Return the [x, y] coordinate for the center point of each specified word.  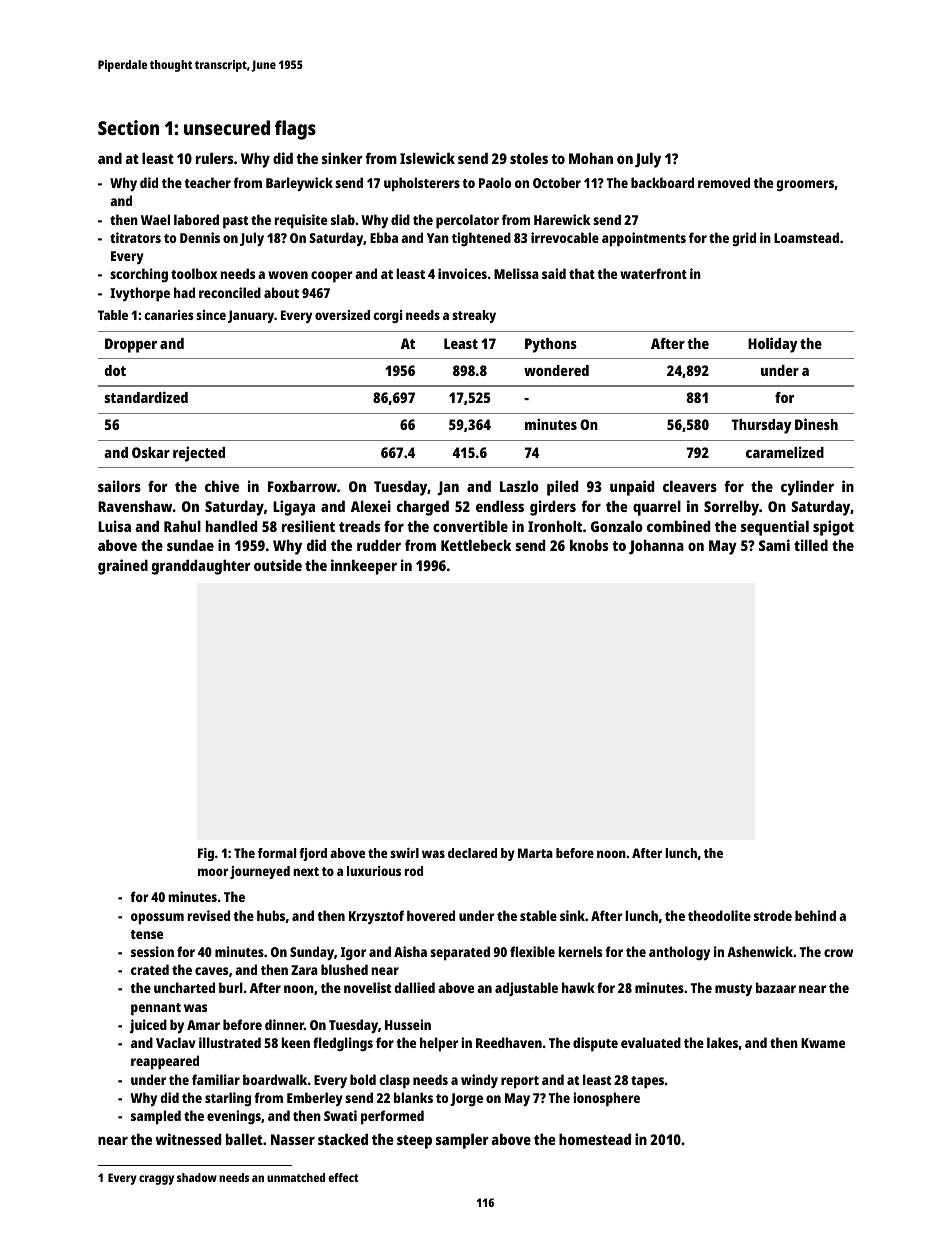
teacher [207, 182]
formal [277, 853]
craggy [156, 1180]
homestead [595, 1139]
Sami [774, 545]
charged [423, 508]
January [251, 316]
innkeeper [364, 567]
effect [343, 1177]
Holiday [772, 345]
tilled [811, 545]
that [582, 273]
